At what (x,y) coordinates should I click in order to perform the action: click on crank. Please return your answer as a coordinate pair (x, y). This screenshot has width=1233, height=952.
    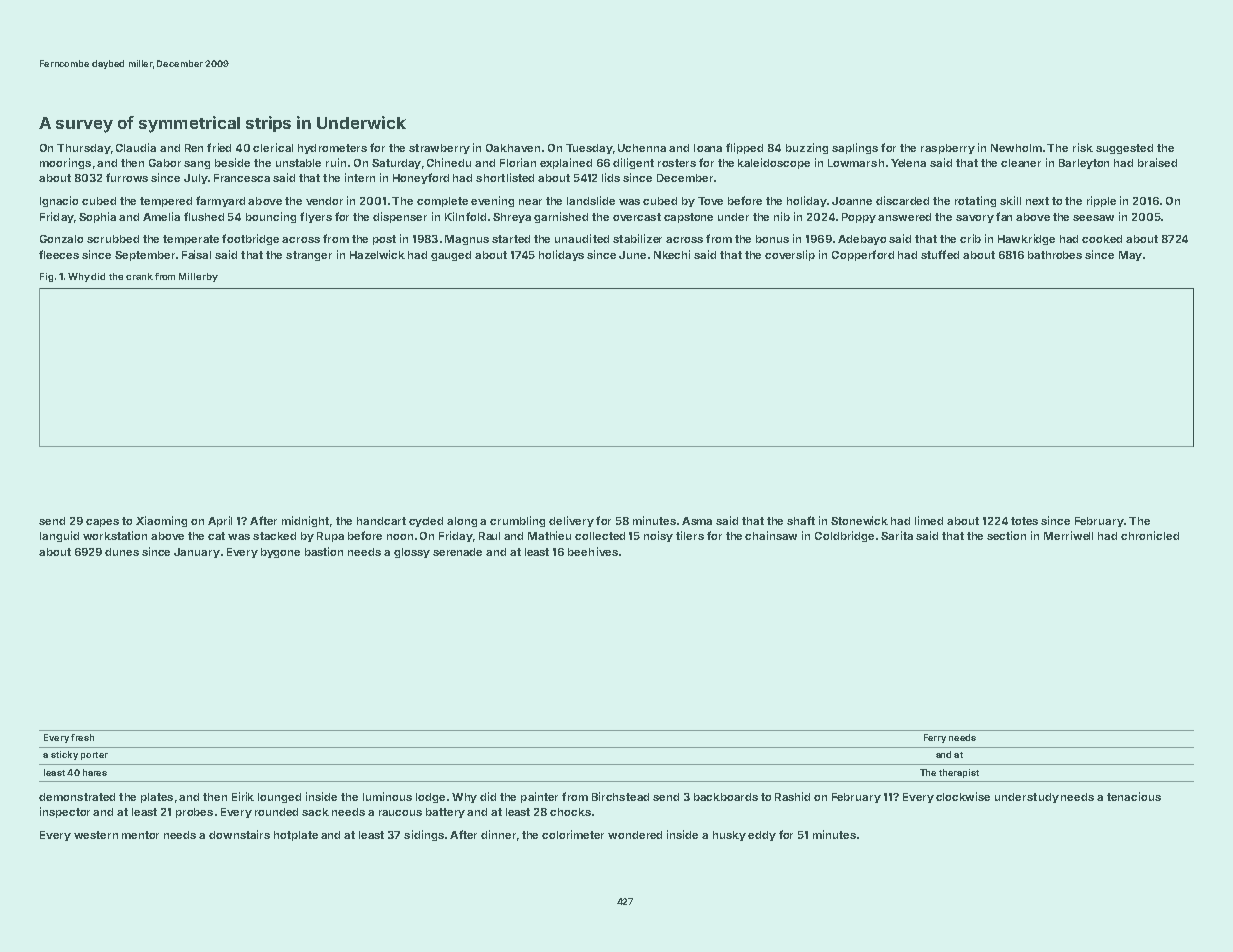
    Looking at the image, I should click on (139, 276).
